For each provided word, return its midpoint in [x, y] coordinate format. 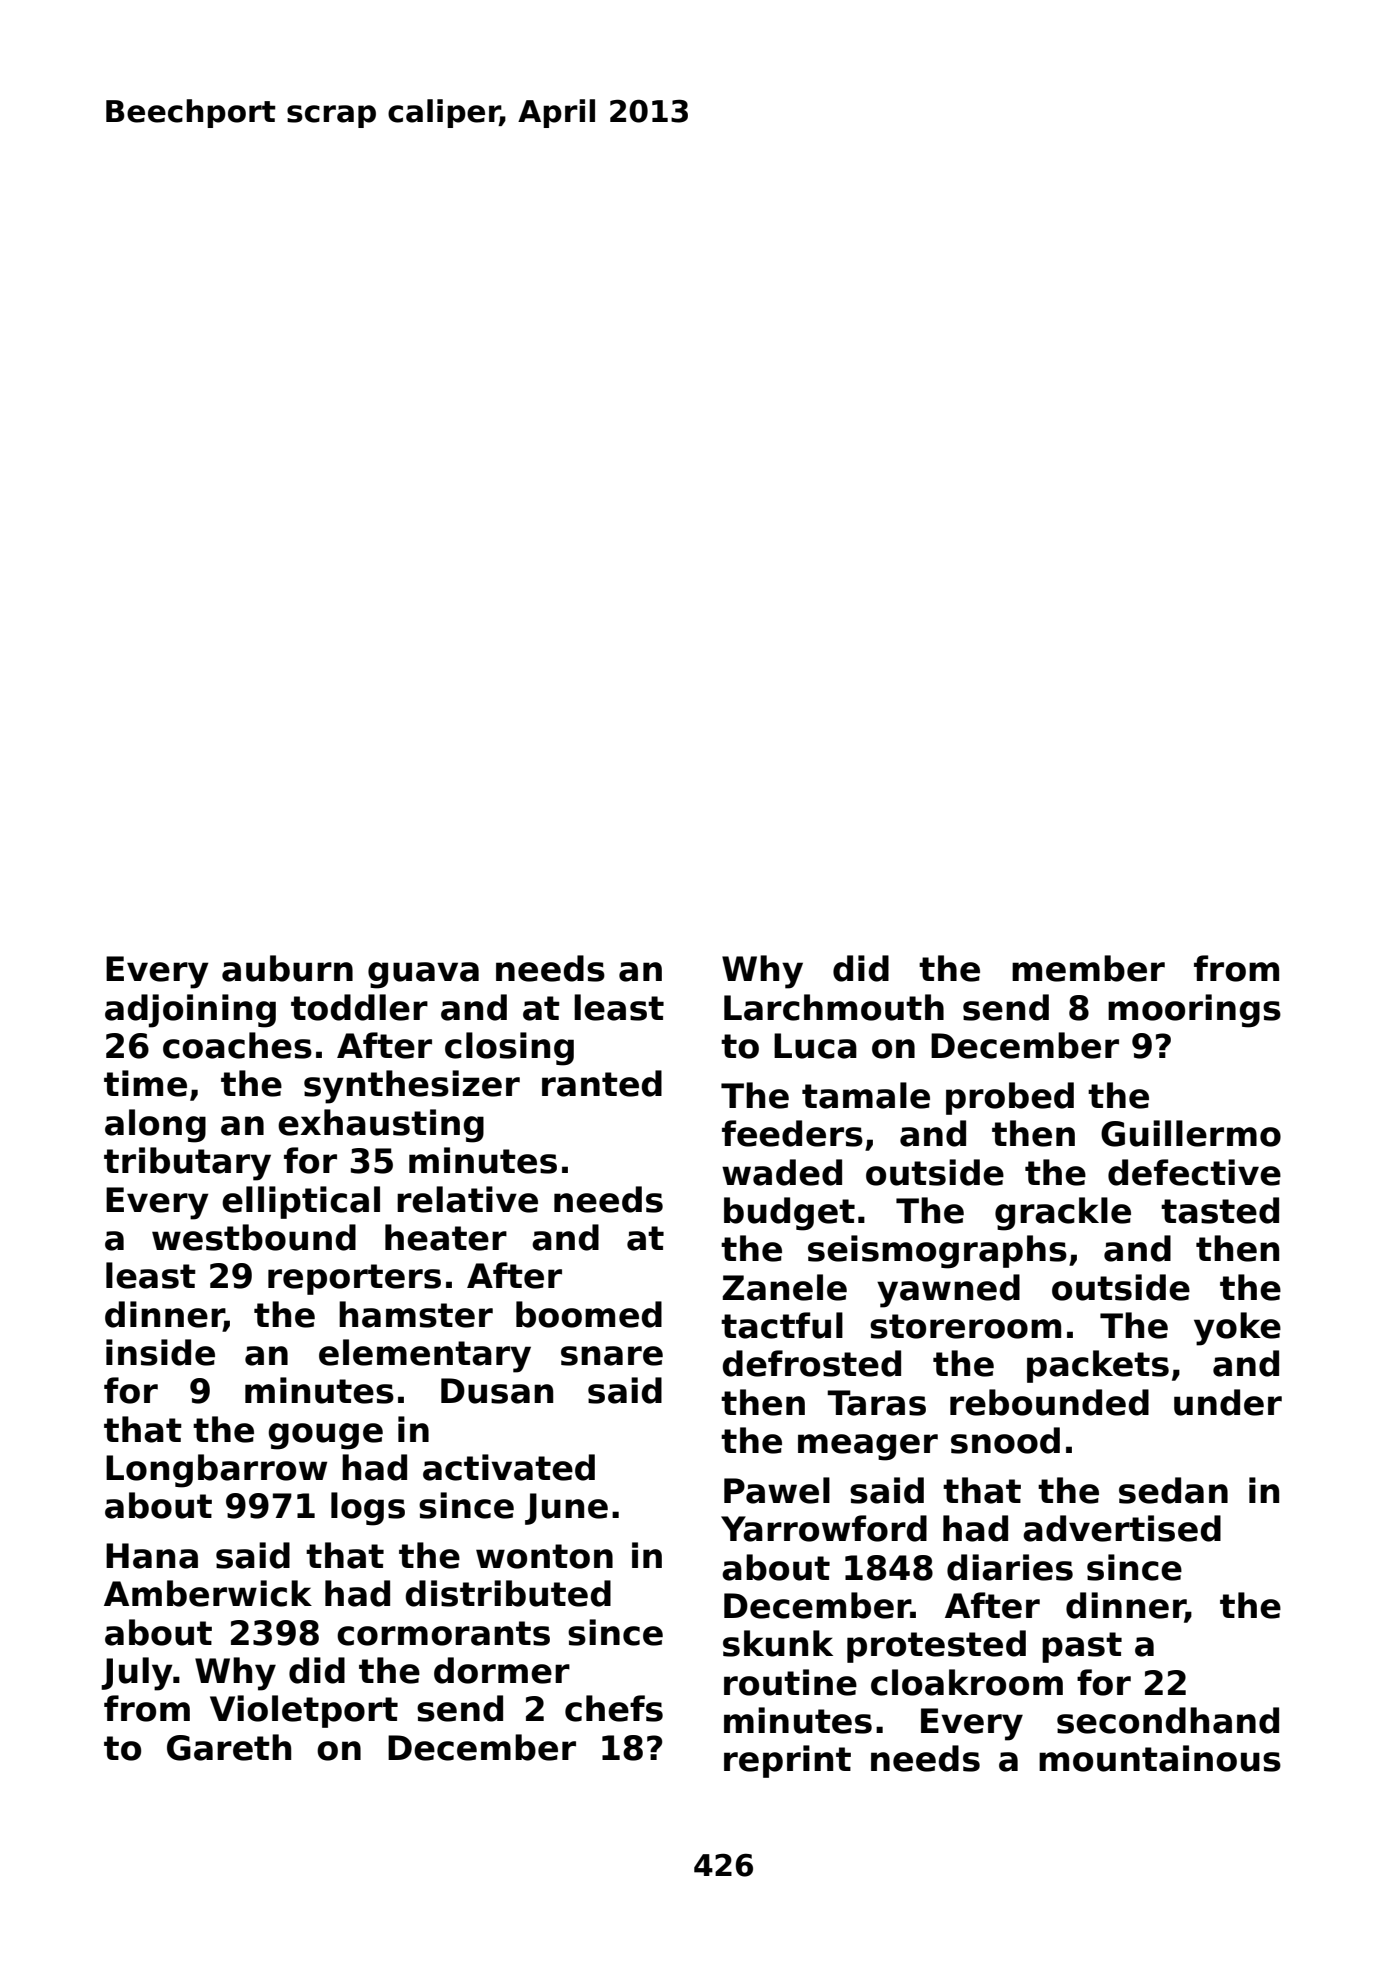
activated [509, 1467]
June [566, 1509]
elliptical [301, 1202]
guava [423, 975]
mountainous [1160, 1758]
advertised [1122, 1528]
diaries [1010, 1567]
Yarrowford [824, 1528]
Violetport [304, 1711]
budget [789, 1214]
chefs [614, 1708]
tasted [1220, 1210]
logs [368, 1509]
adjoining [190, 1011]
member [1088, 968]
